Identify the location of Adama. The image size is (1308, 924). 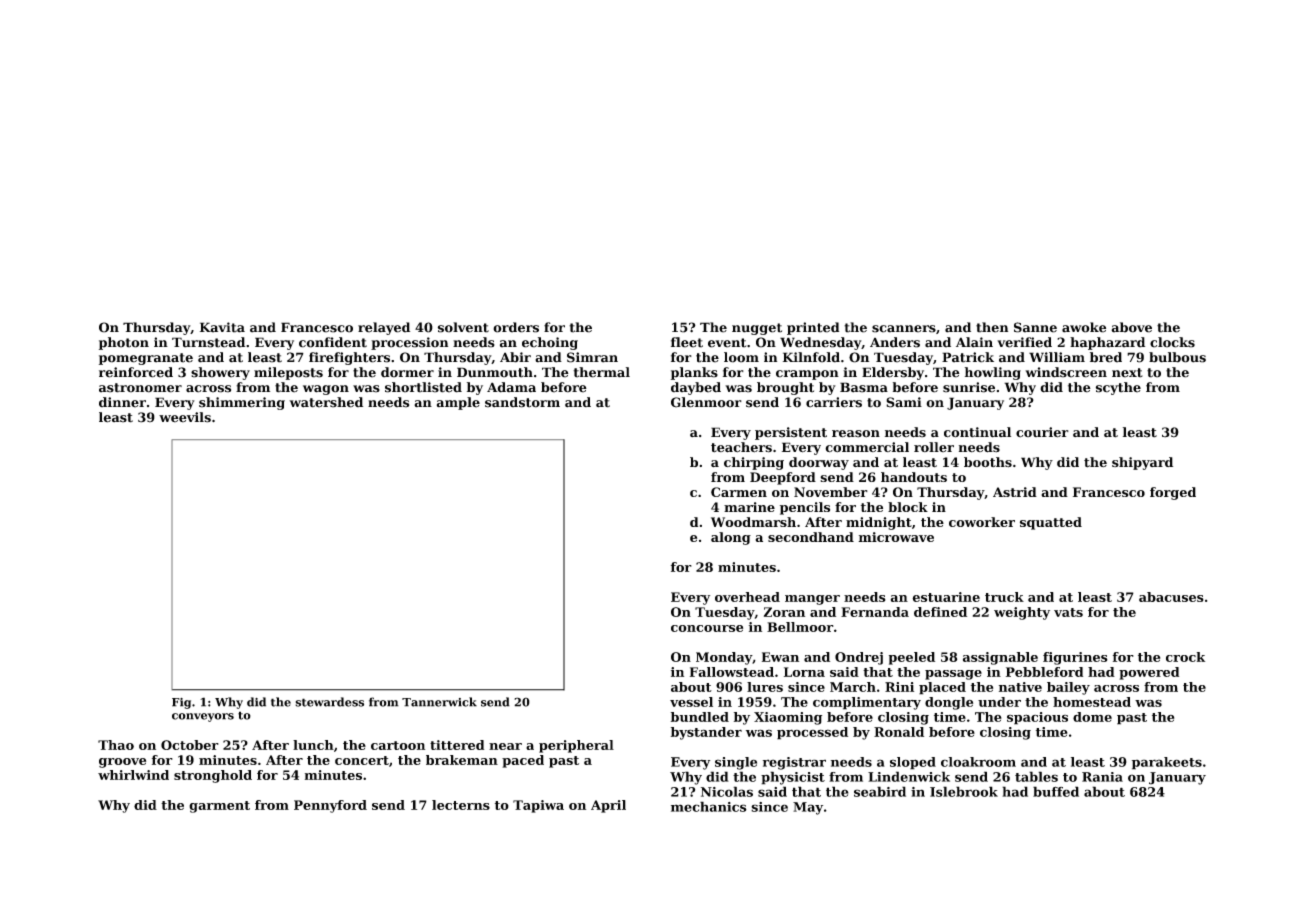
(511, 387).
